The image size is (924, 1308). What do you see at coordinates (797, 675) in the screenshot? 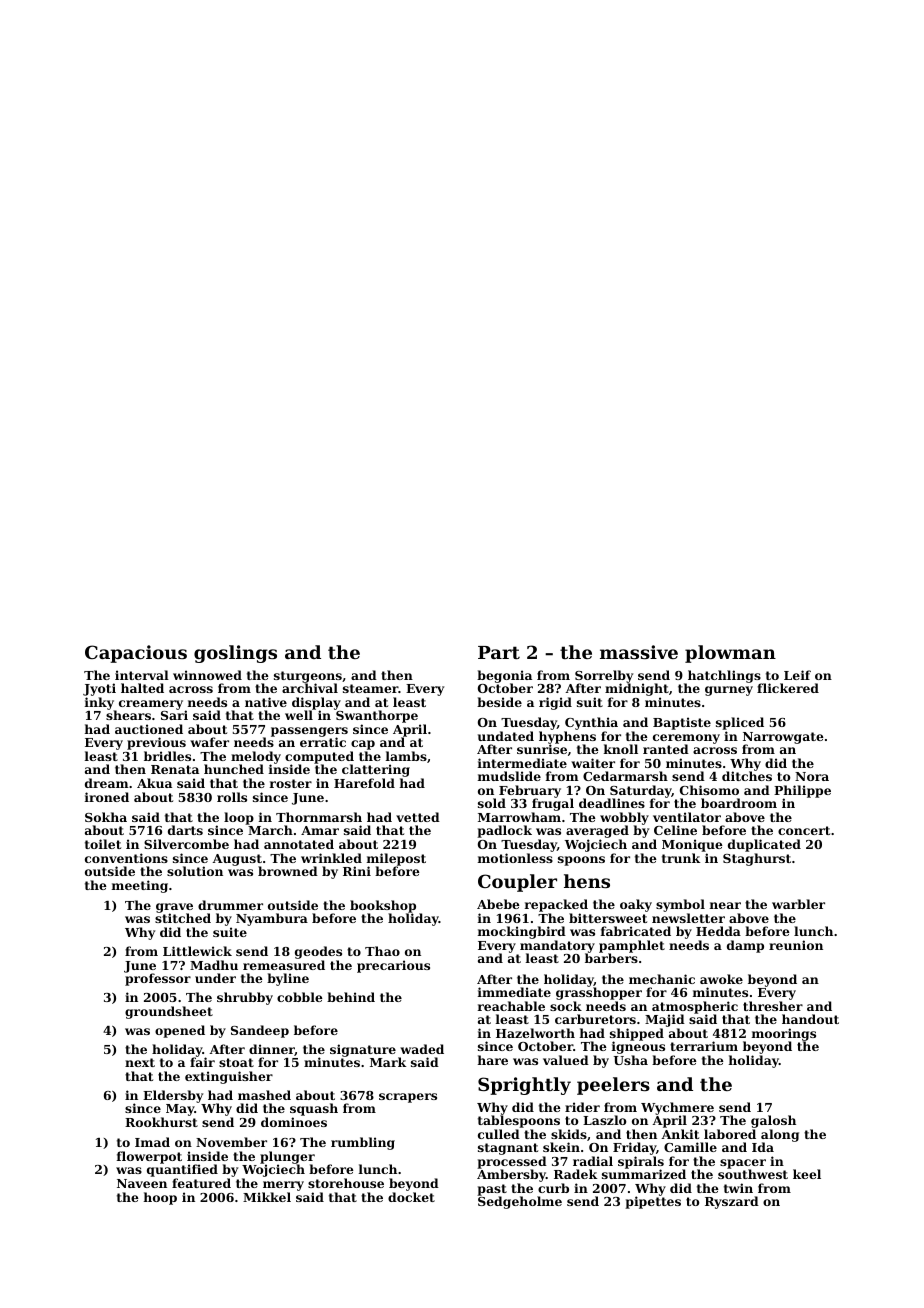
I see `Leif` at bounding box center [797, 675].
